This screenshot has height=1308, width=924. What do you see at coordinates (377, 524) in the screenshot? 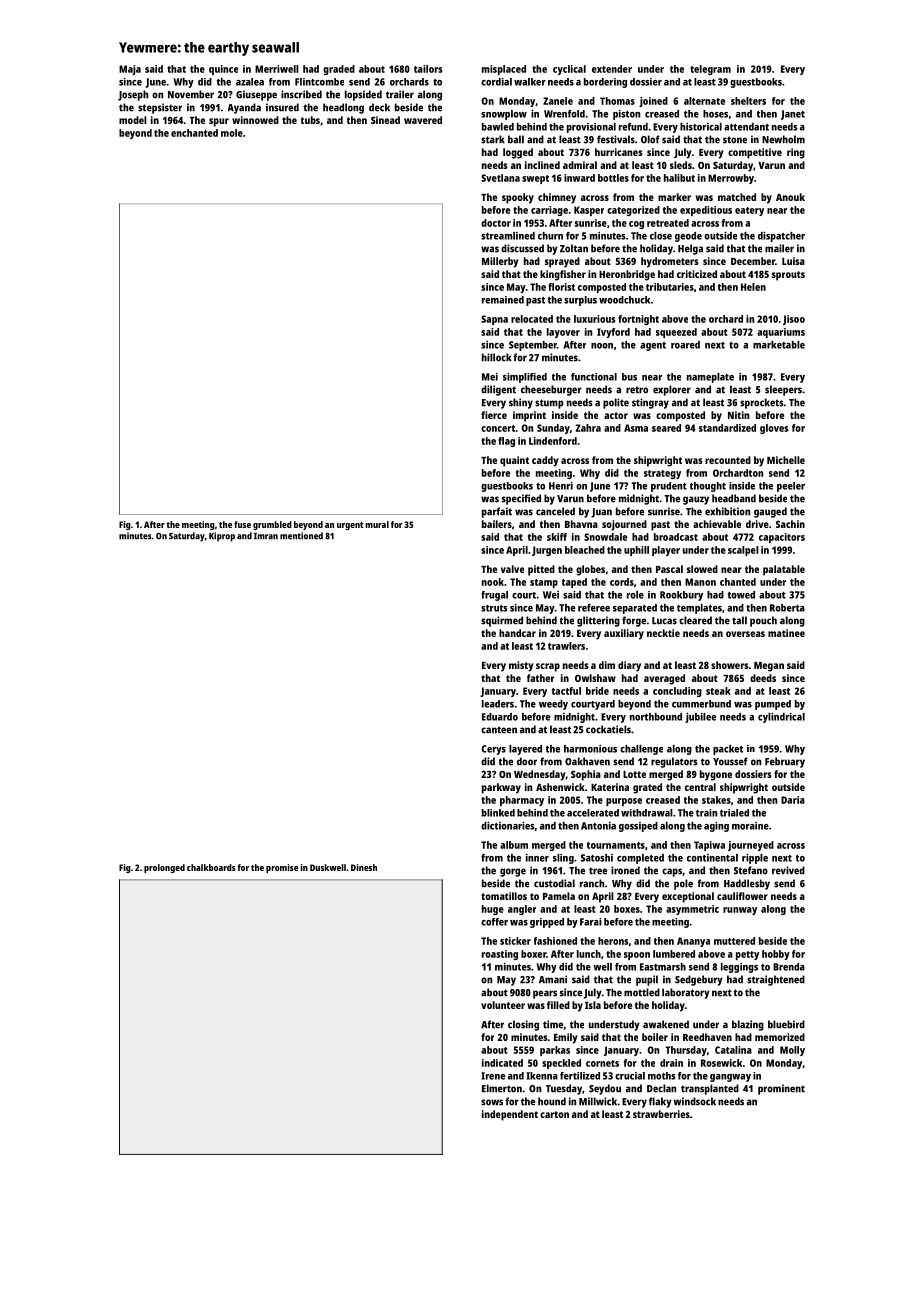
I see `mural` at bounding box center [377, 524].
